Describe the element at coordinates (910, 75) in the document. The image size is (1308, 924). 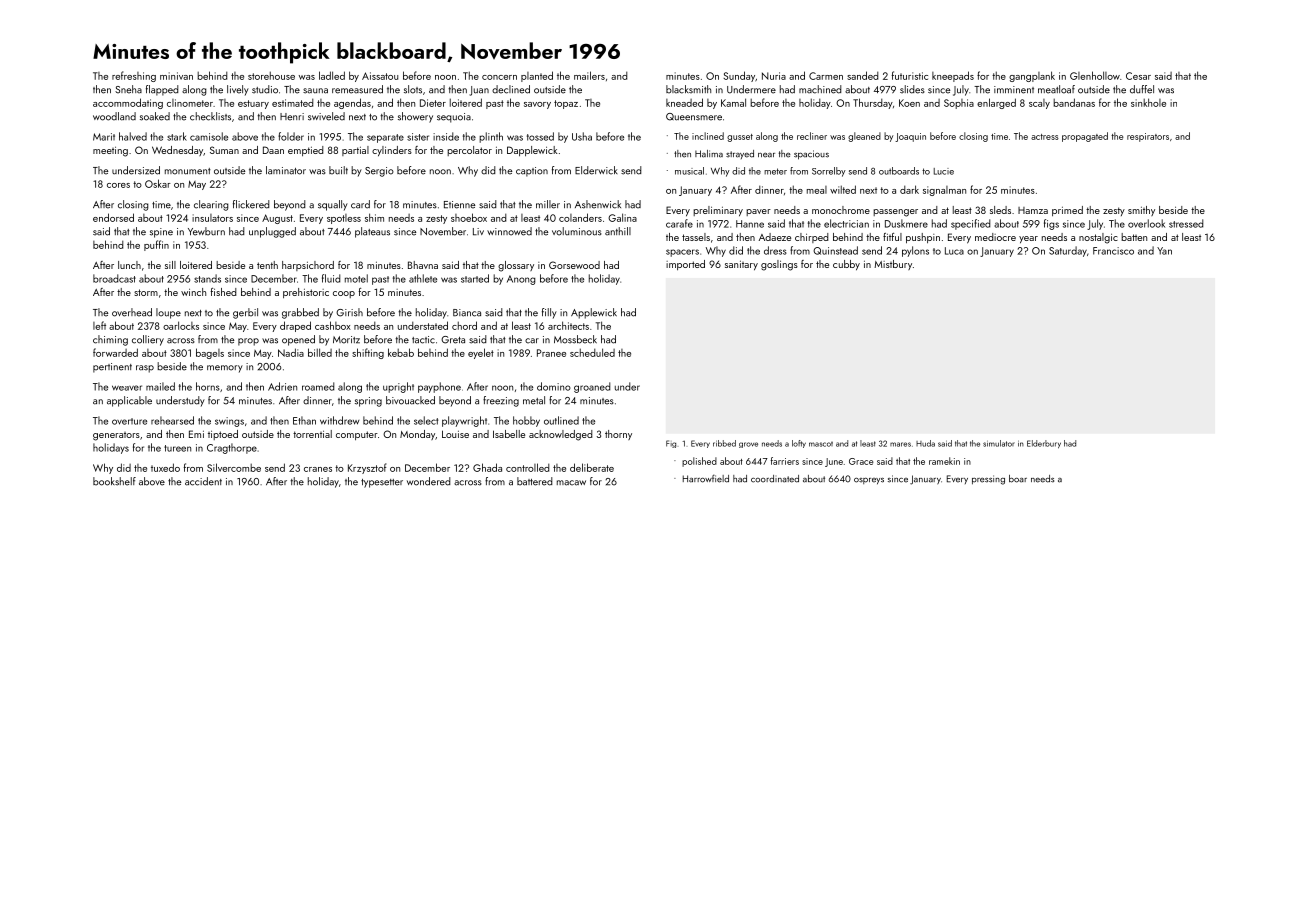
I see `futuristic` at that location.
